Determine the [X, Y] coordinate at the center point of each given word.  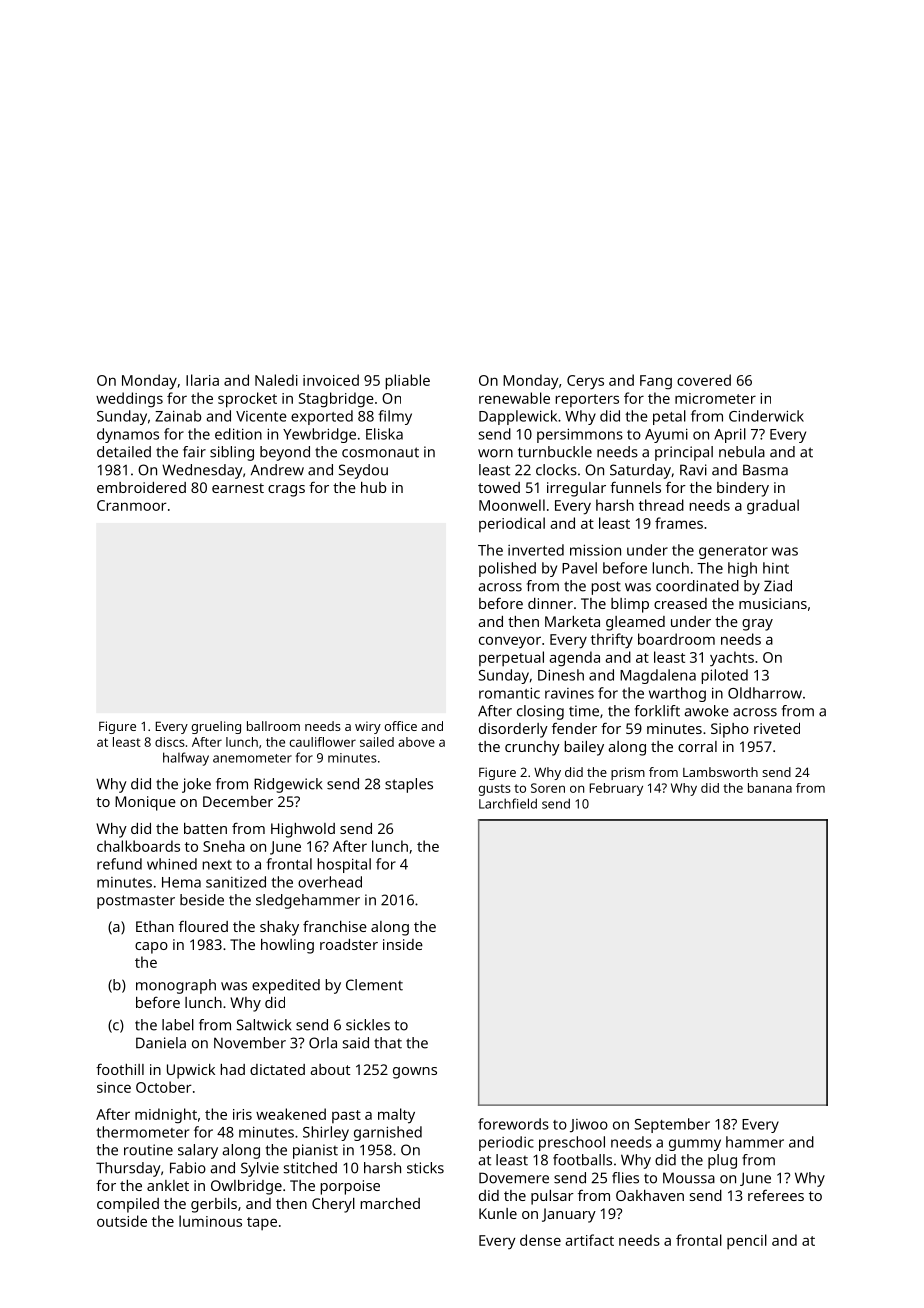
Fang [656, 382]
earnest [238, 488]
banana [770, 788]
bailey [584, 748]
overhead [330, 882]
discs [170, 742]
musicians [773, 603]
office [400, 726]
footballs [582, 1160]
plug [722, 1161]
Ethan [155, 926]
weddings [129, 400]
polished [507, 569]
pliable [407, 382]
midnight [166, 1116]
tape [262, 1223]
